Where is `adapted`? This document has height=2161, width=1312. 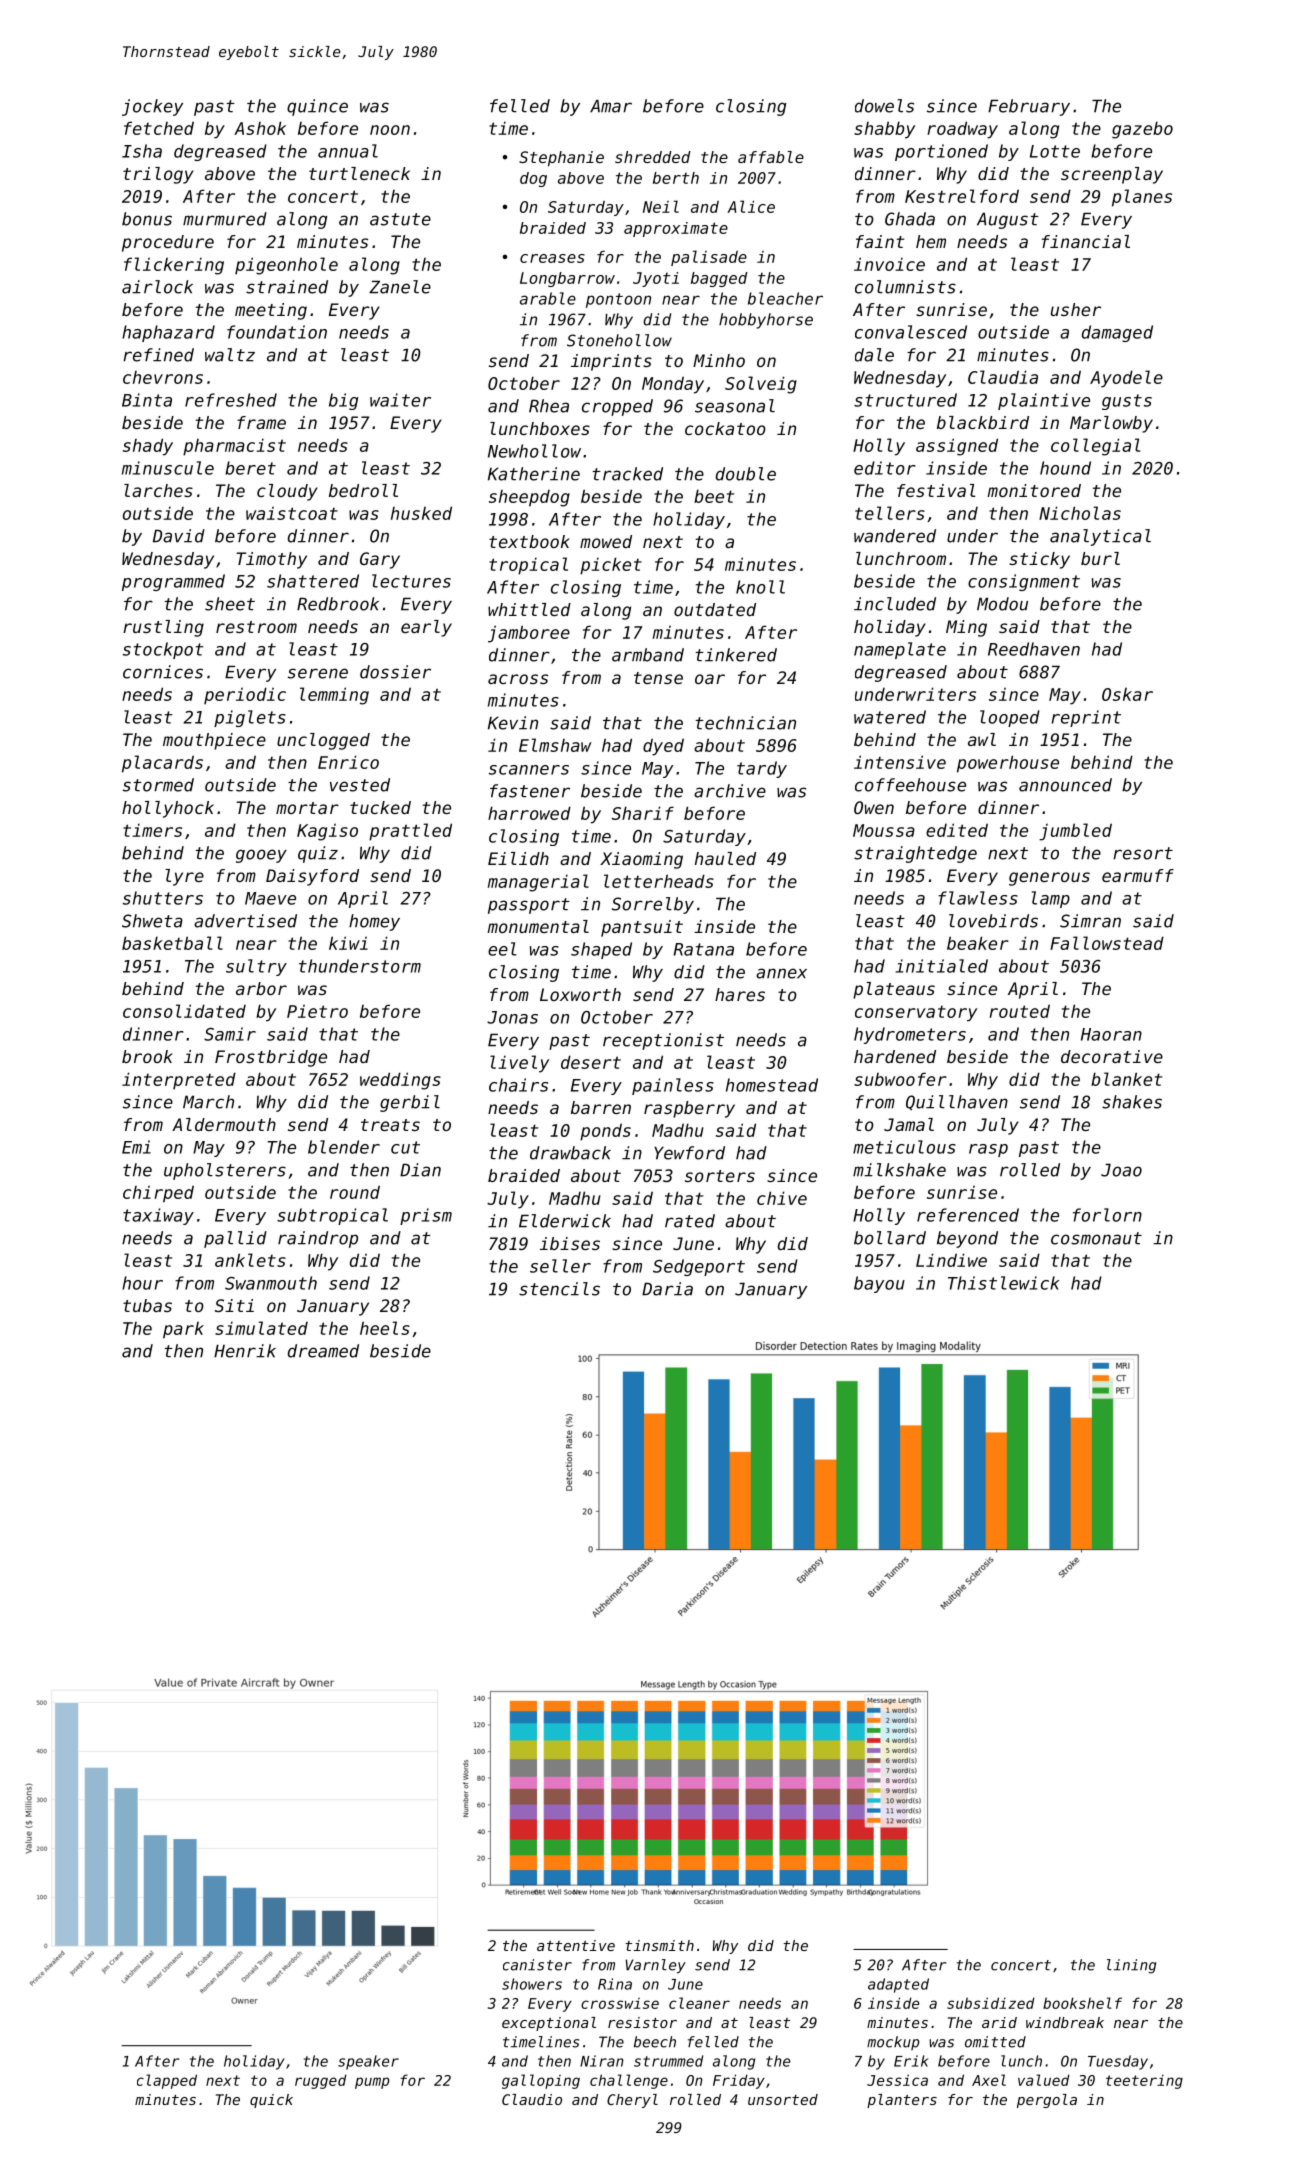 adapted is located at coordinates (898, 1985).
